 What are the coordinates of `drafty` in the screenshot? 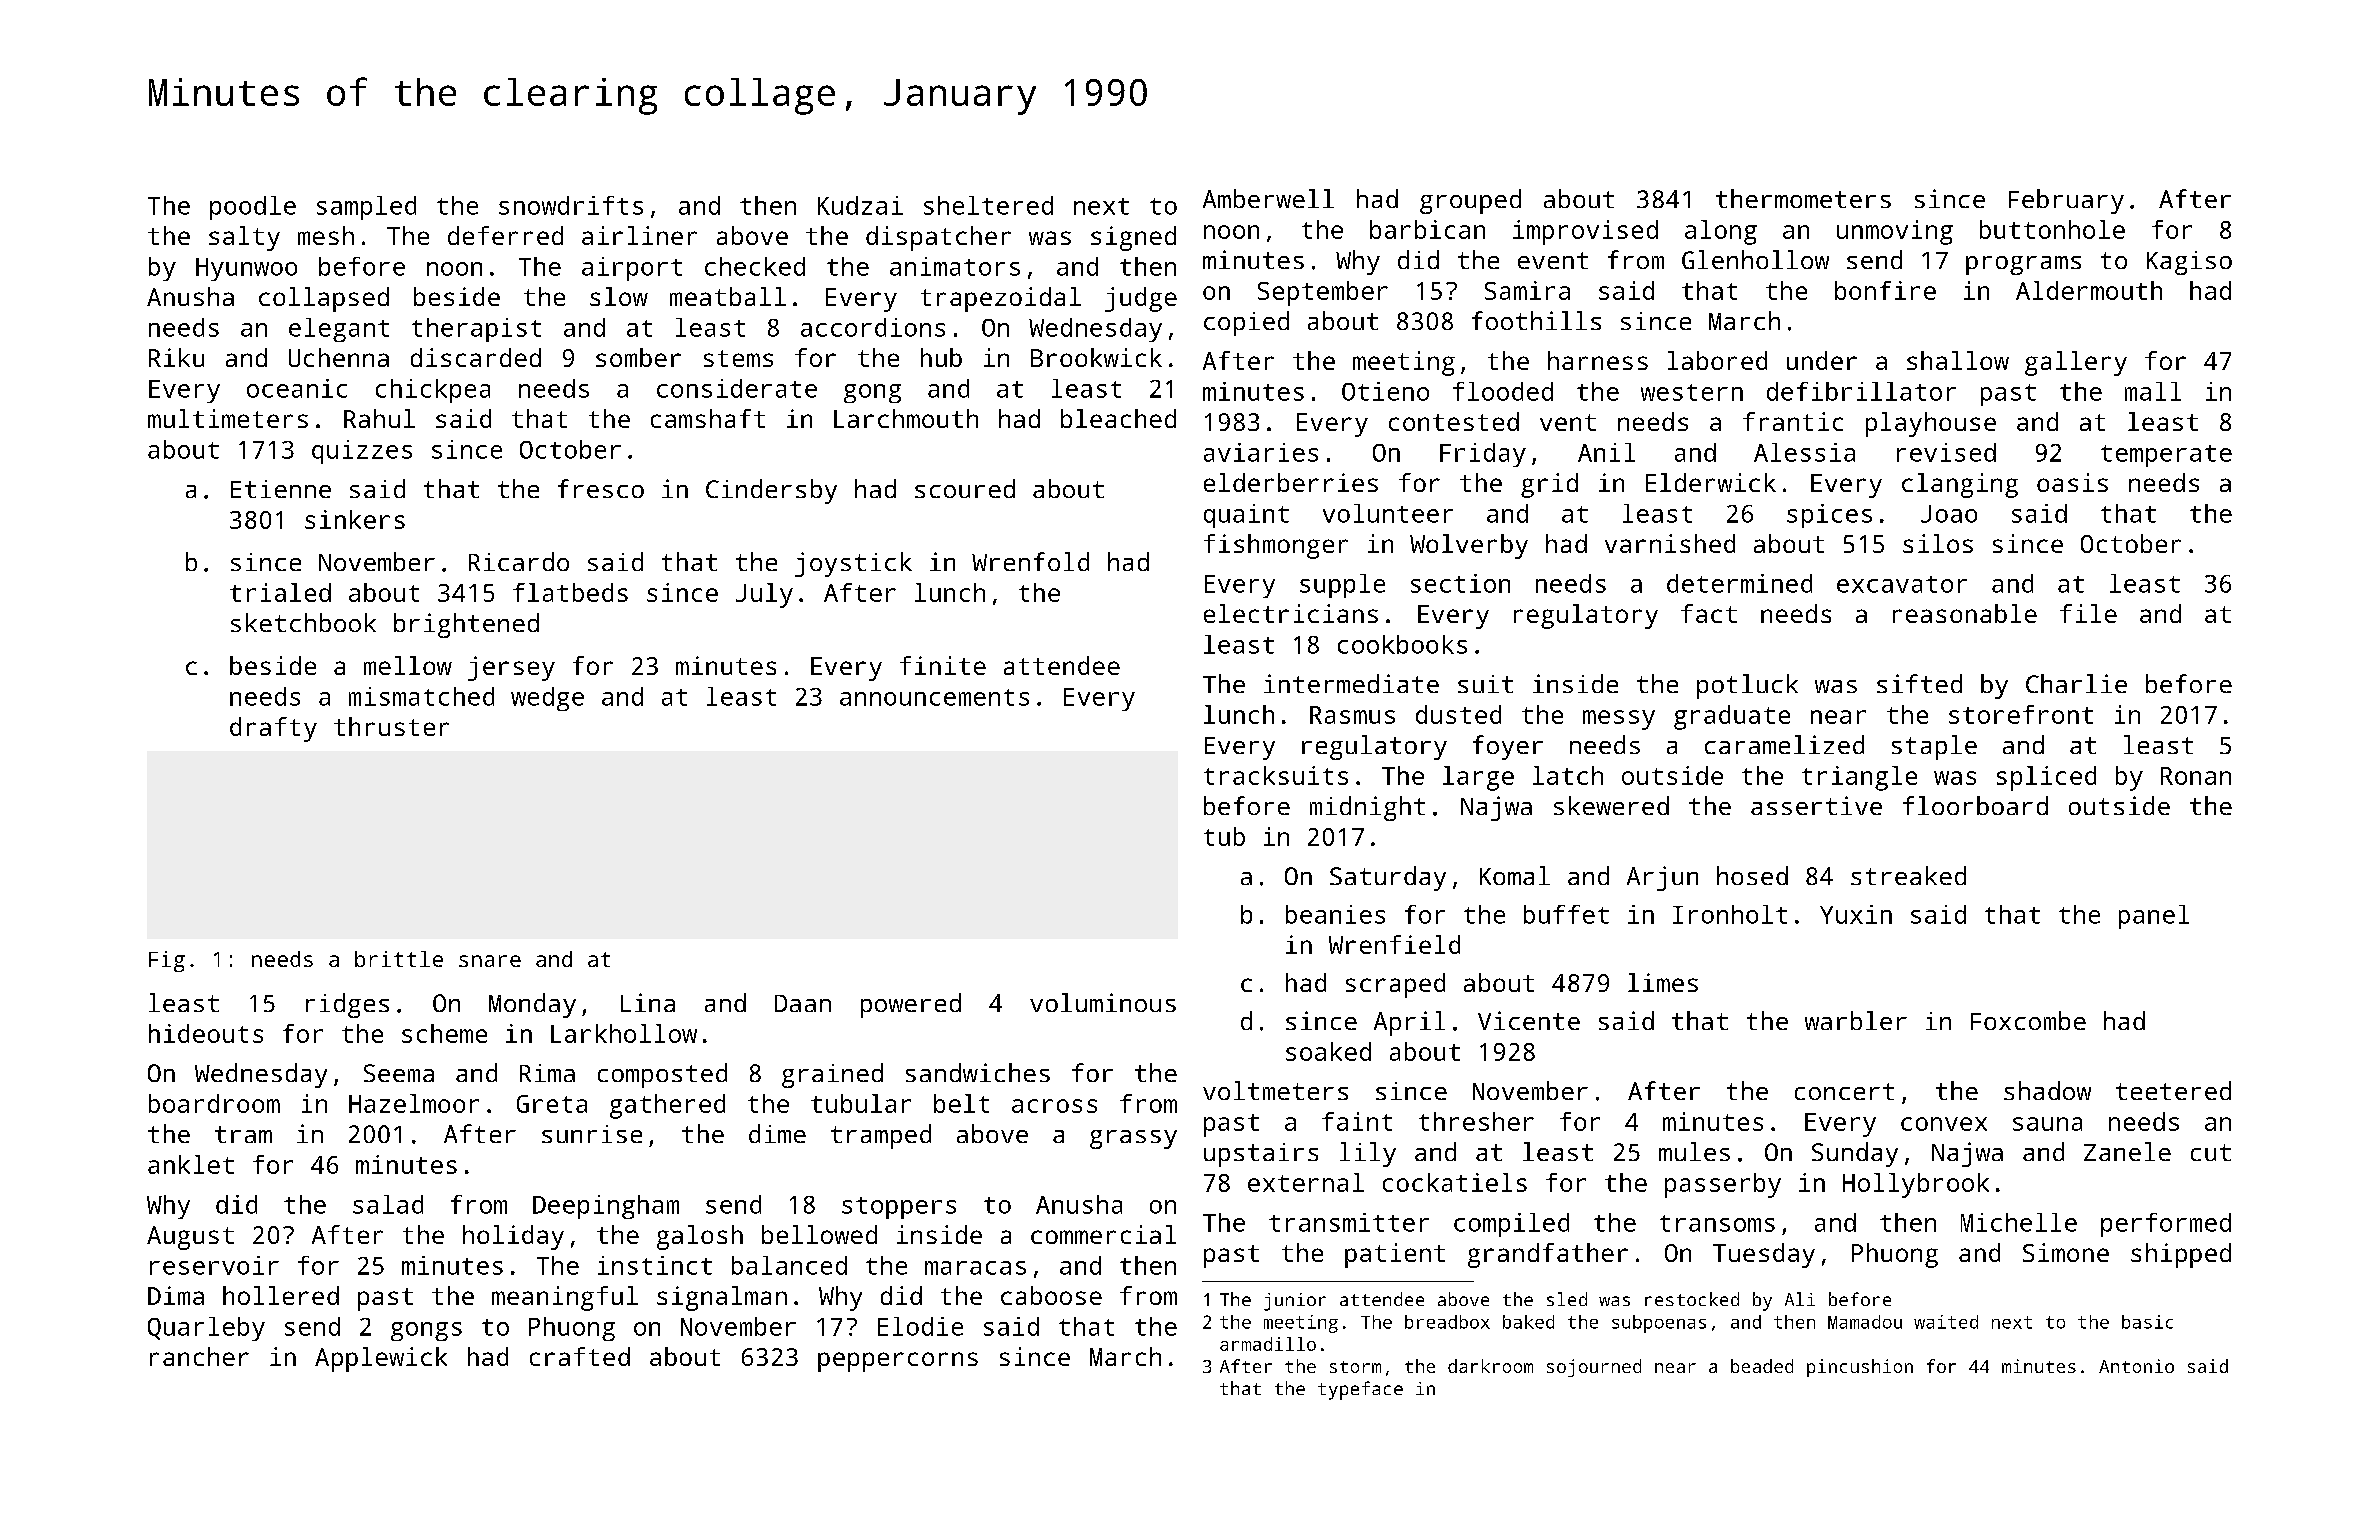 It's located at (273, 729).
